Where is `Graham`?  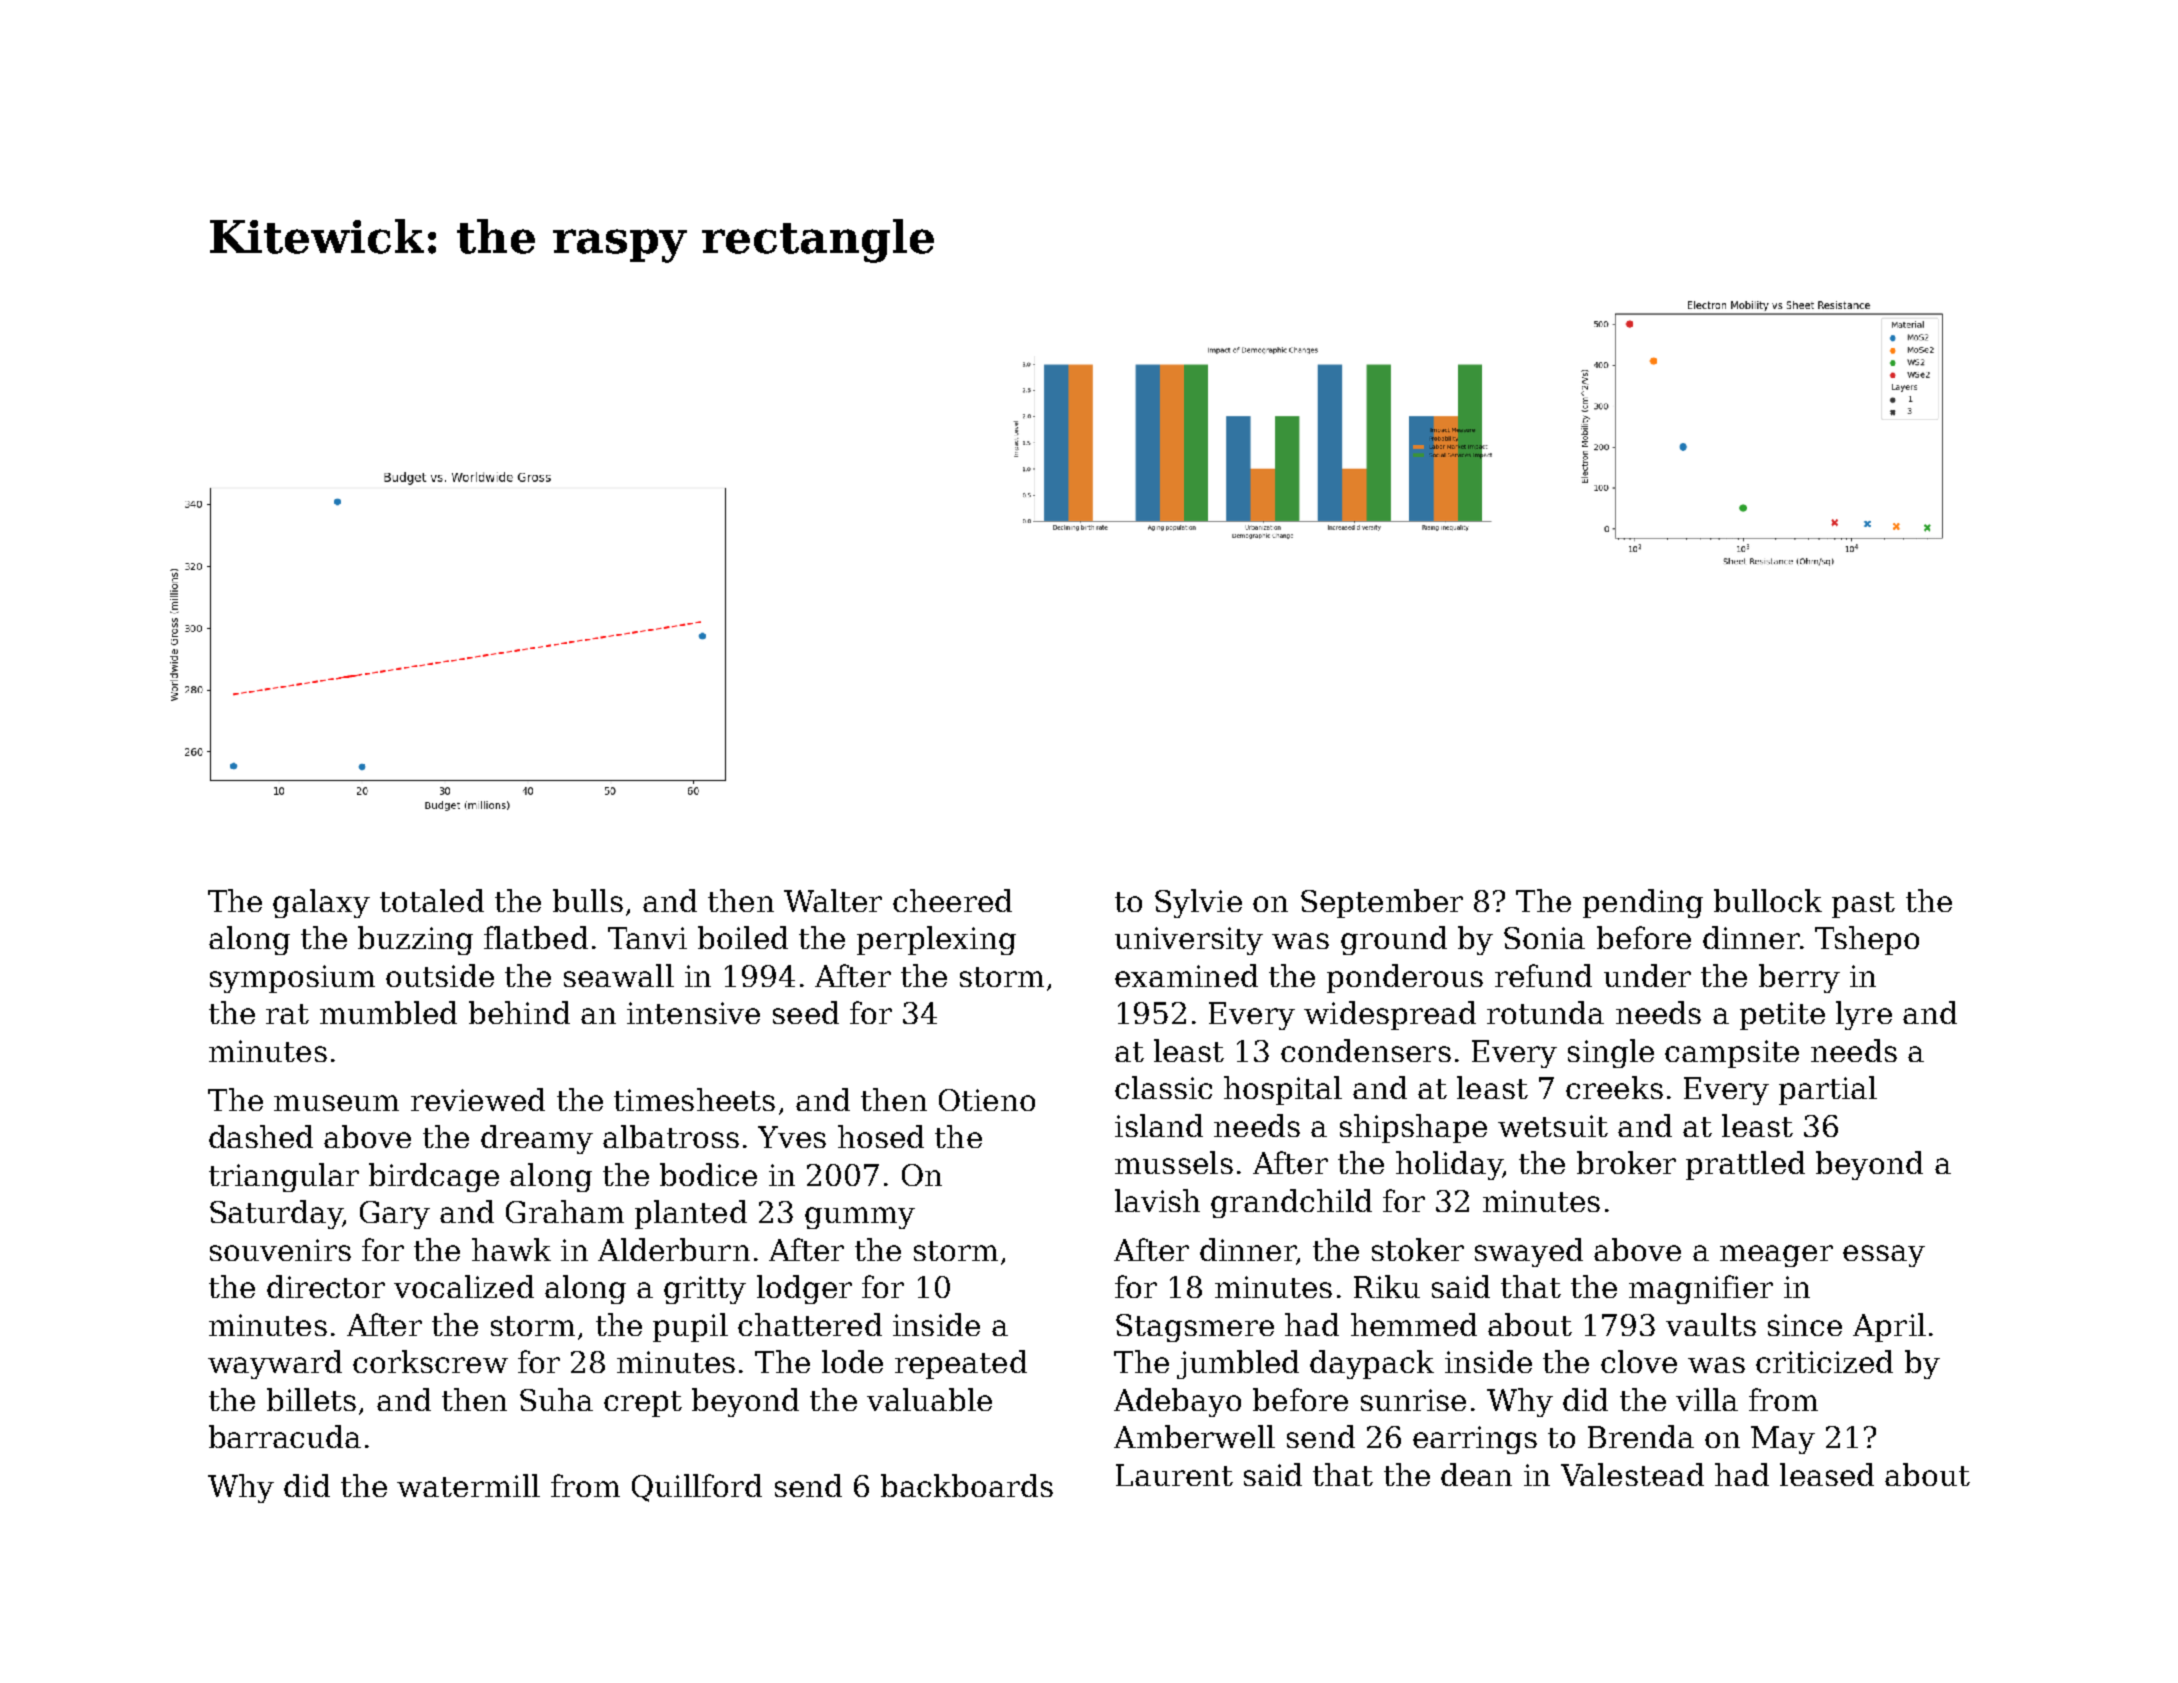
Graham is located at coordinates (565, 1211).
